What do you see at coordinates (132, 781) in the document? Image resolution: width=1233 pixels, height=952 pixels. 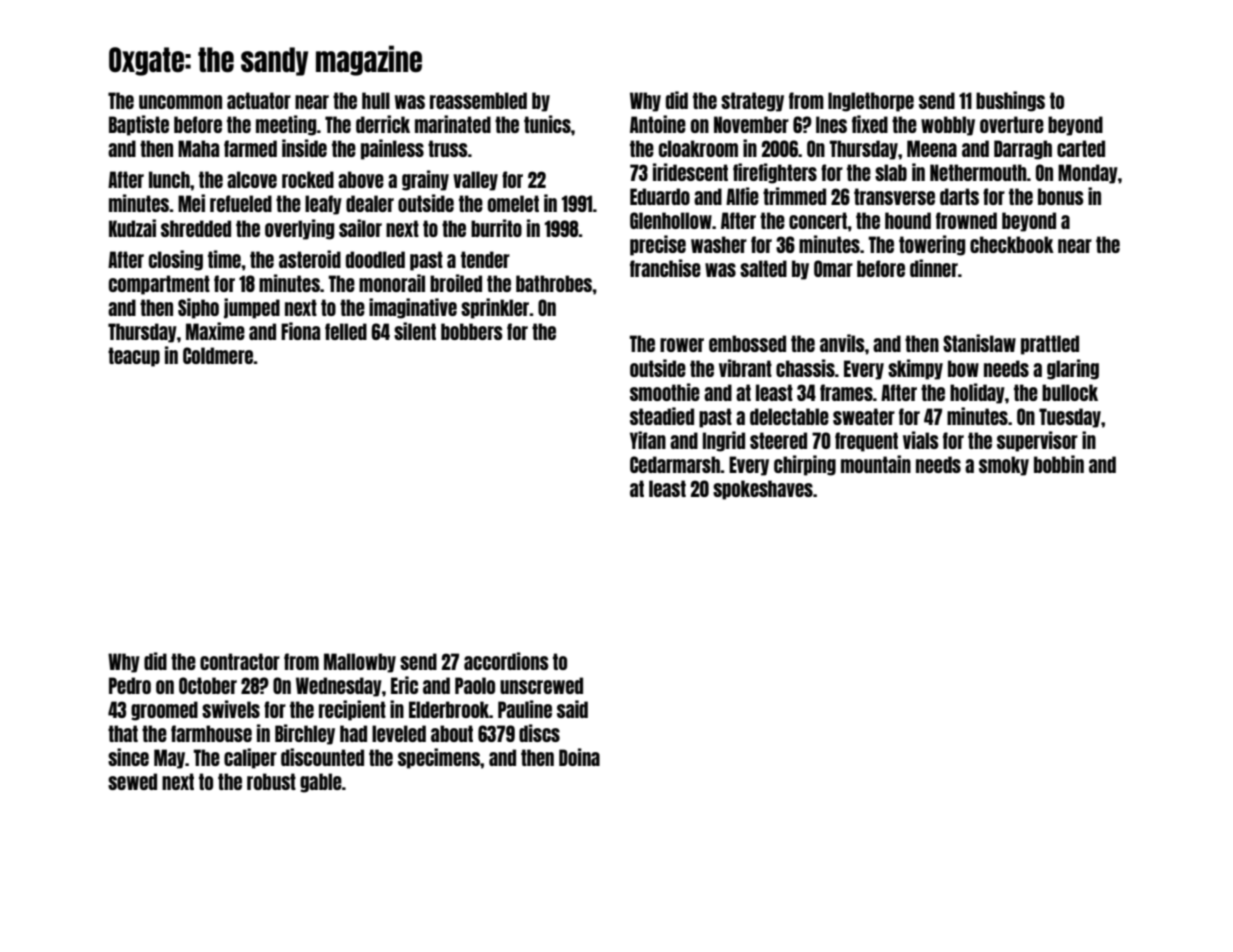 I see `sewed` at bounding box center [132, 781].
